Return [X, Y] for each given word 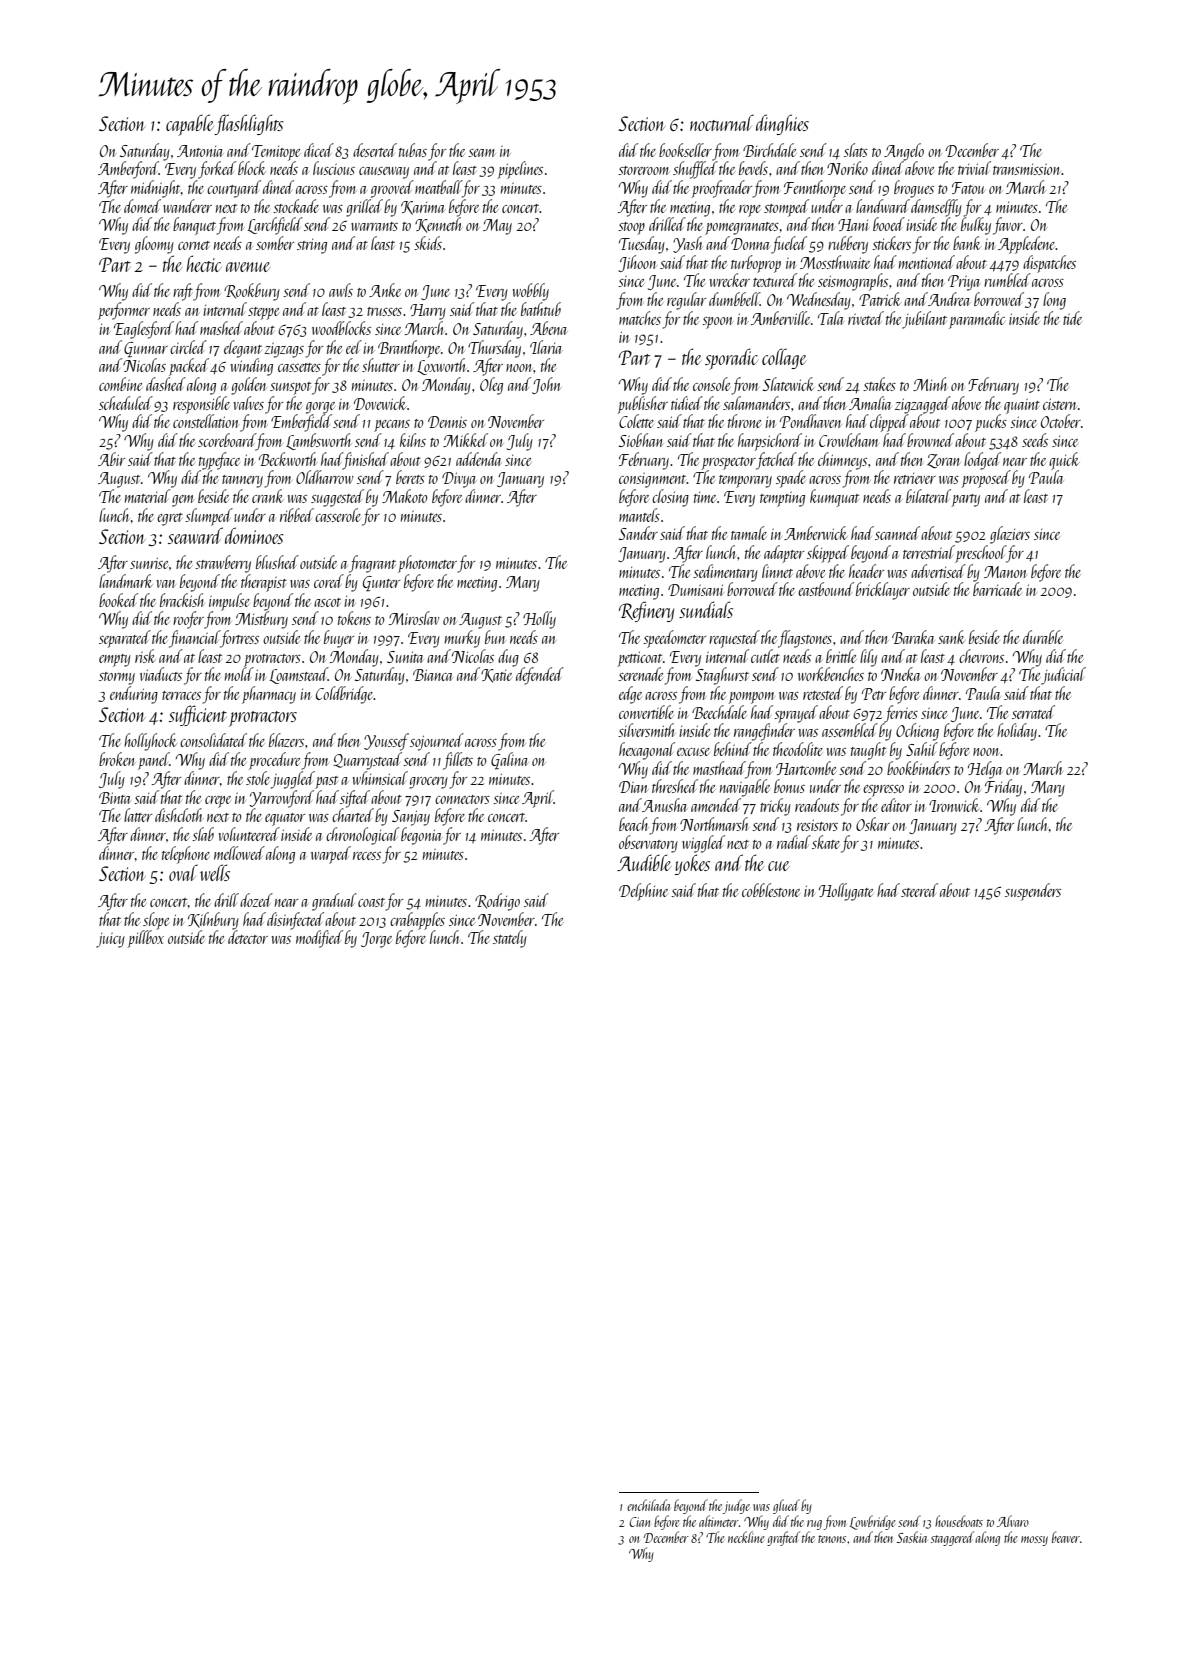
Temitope [276, 153]
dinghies [782, 124]
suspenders [1033, 892]
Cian [639, 1522]
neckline [746, 1537]
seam [481, 153]
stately [510, 939]
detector [248, 937]
